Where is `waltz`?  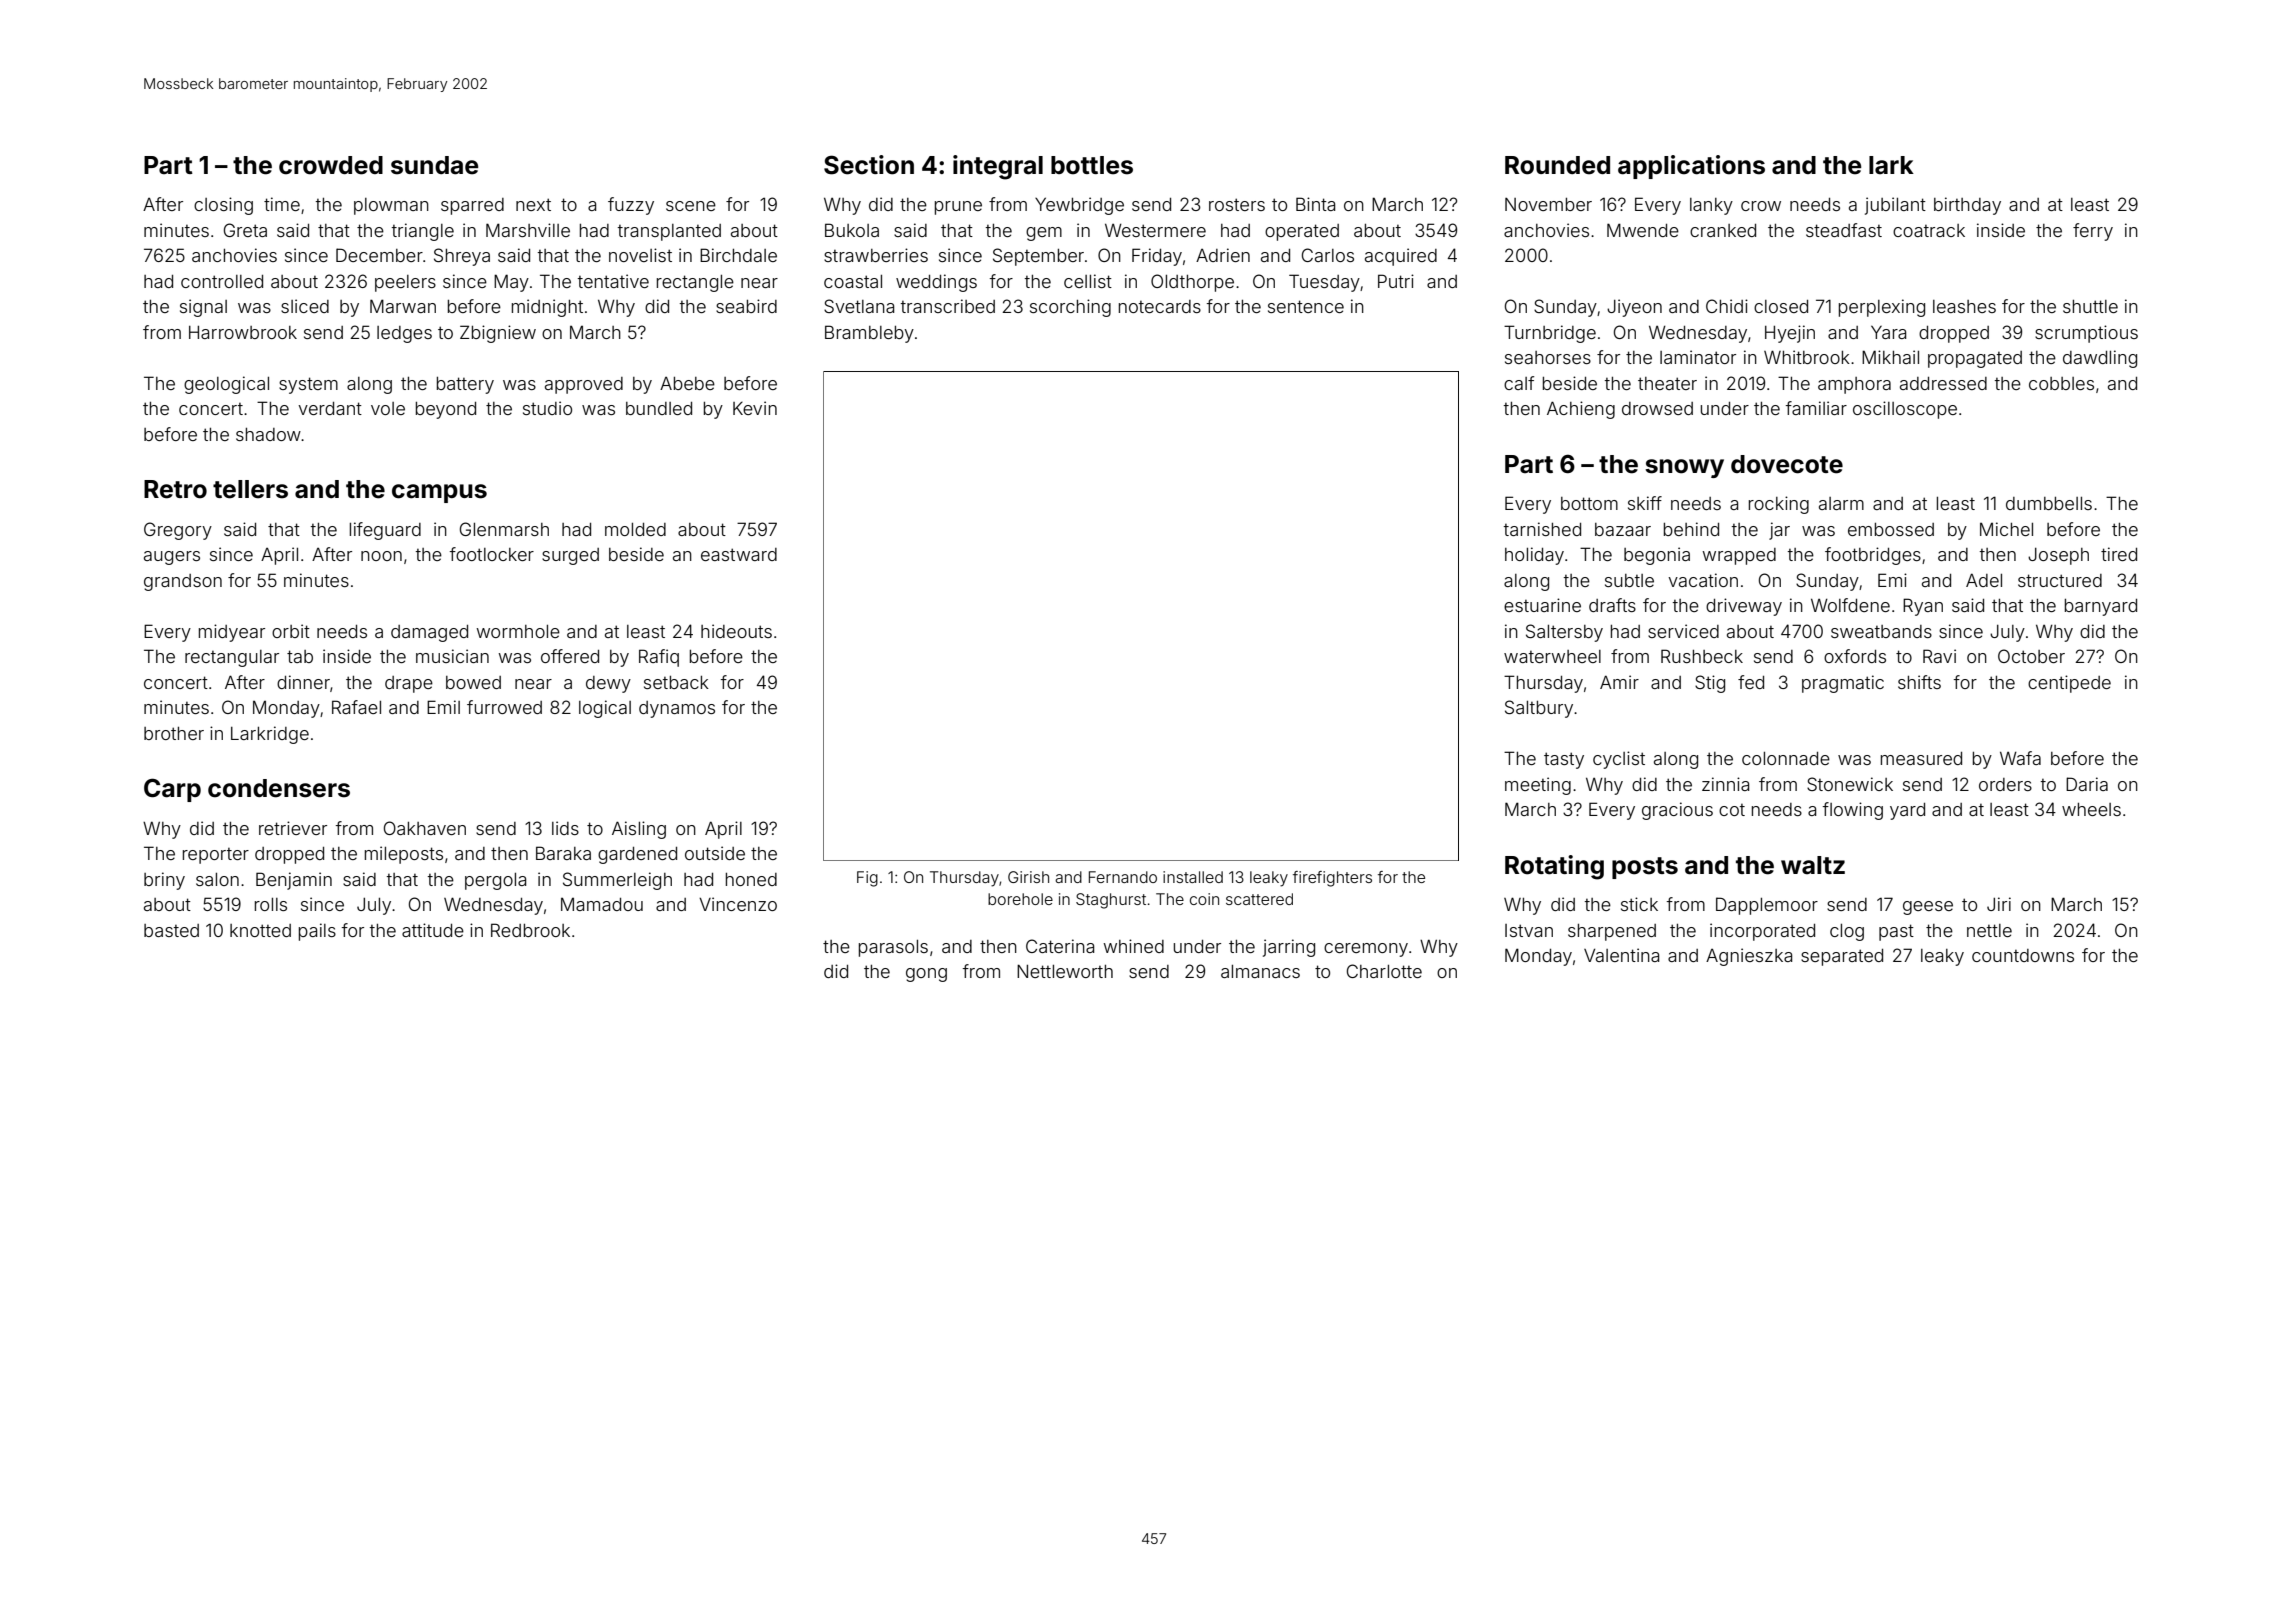
waltz is located at coordinates (1813, 865).
